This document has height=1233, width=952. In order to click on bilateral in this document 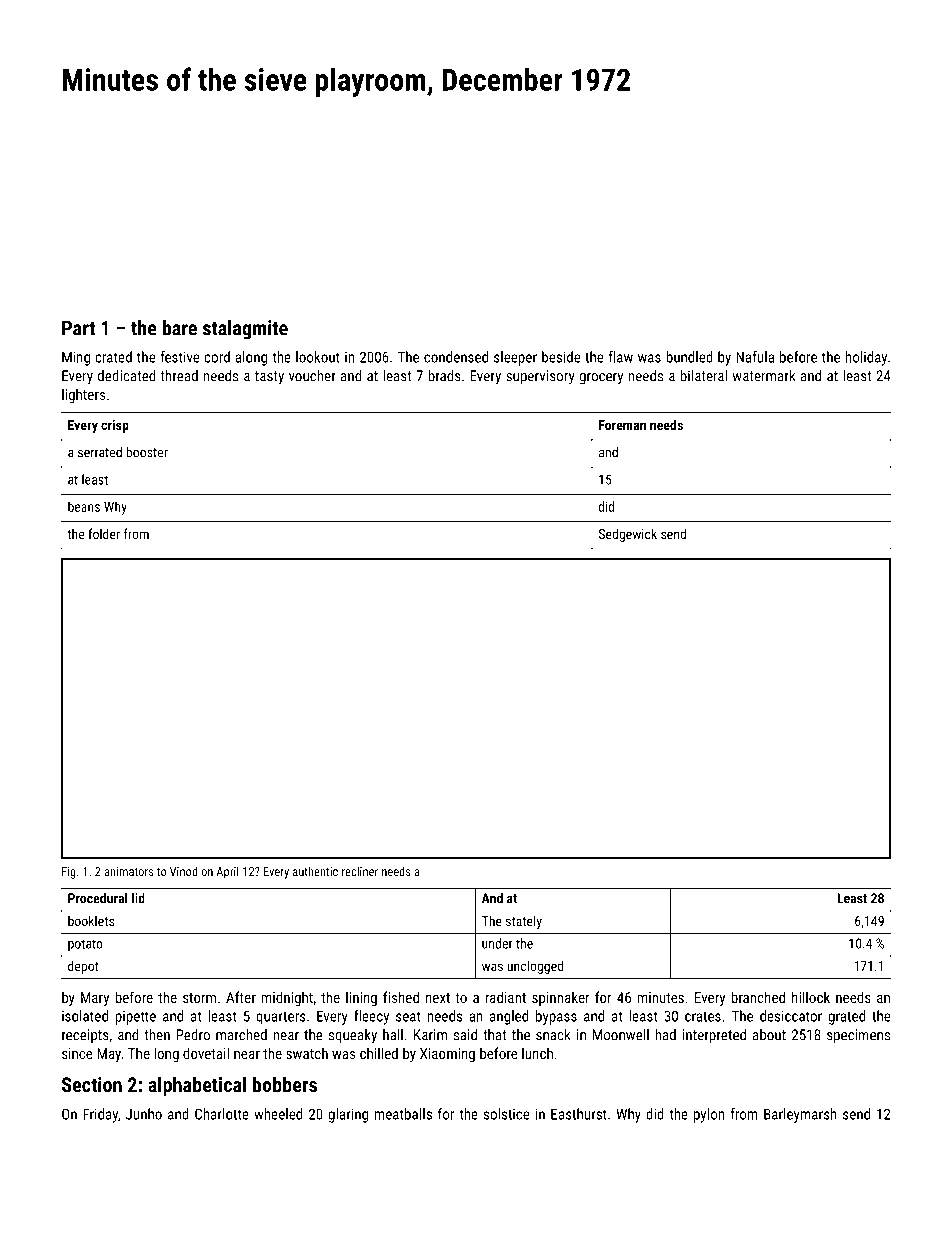, I will do `click(703, 376)`.
